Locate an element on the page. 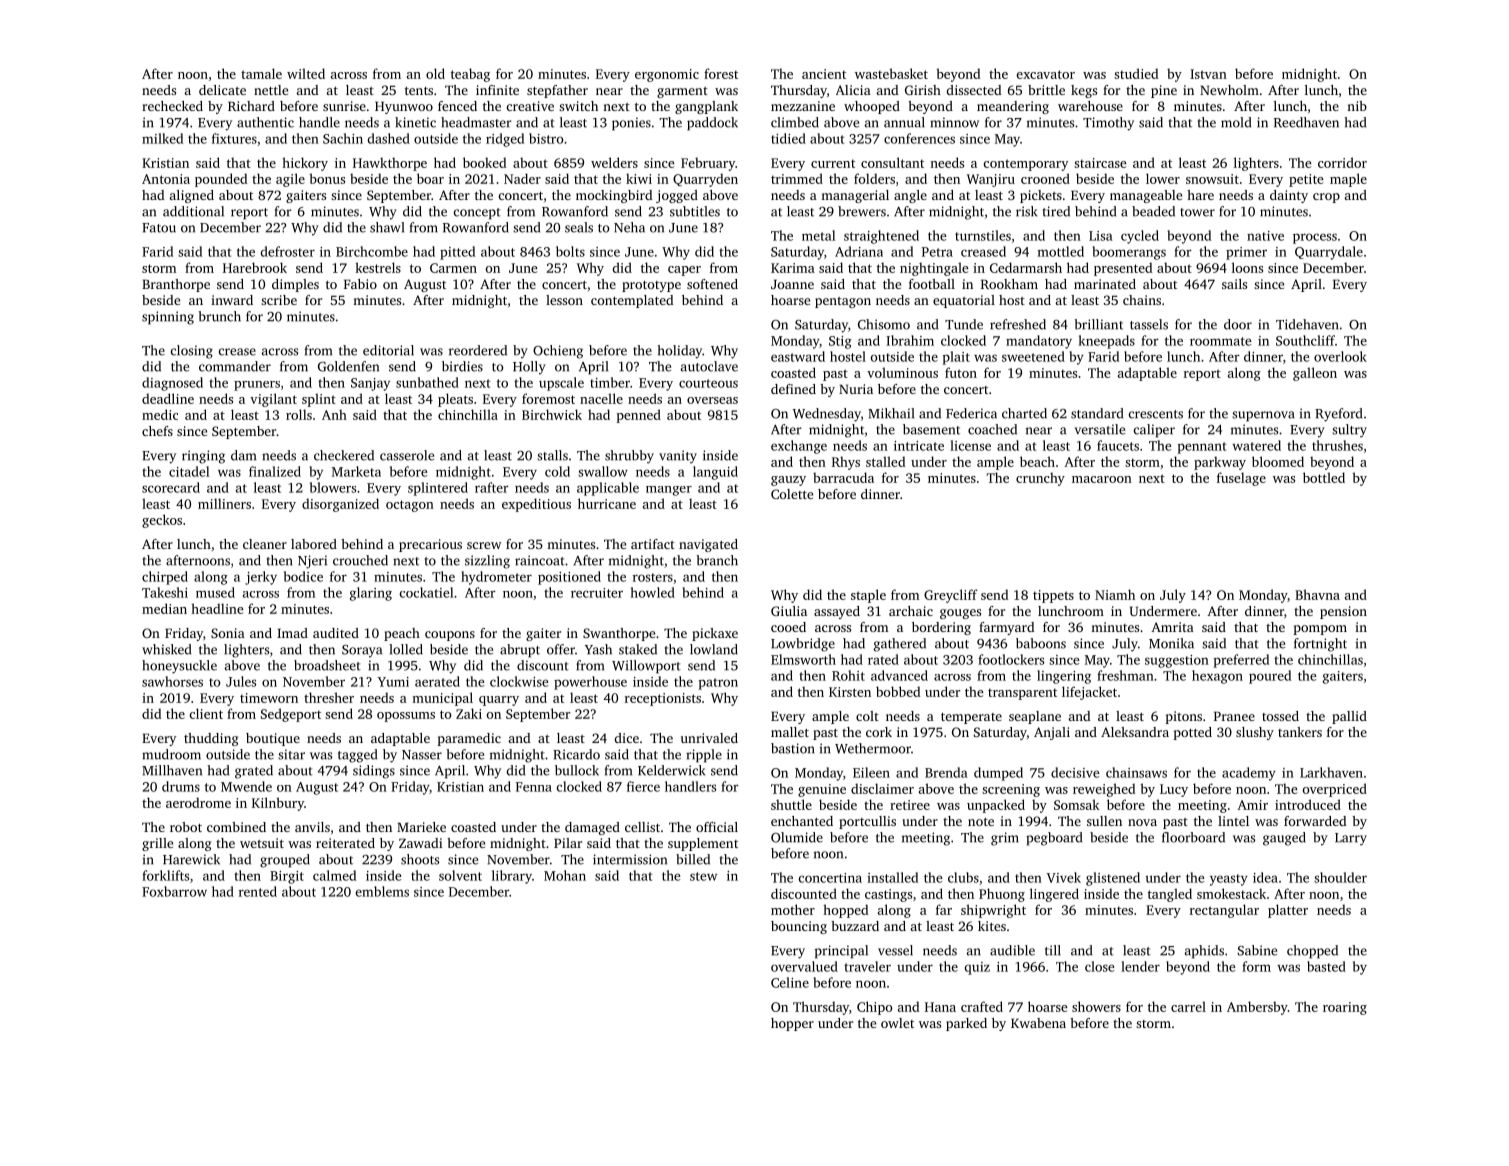  sultry is located at coordinates (1349, 431).
